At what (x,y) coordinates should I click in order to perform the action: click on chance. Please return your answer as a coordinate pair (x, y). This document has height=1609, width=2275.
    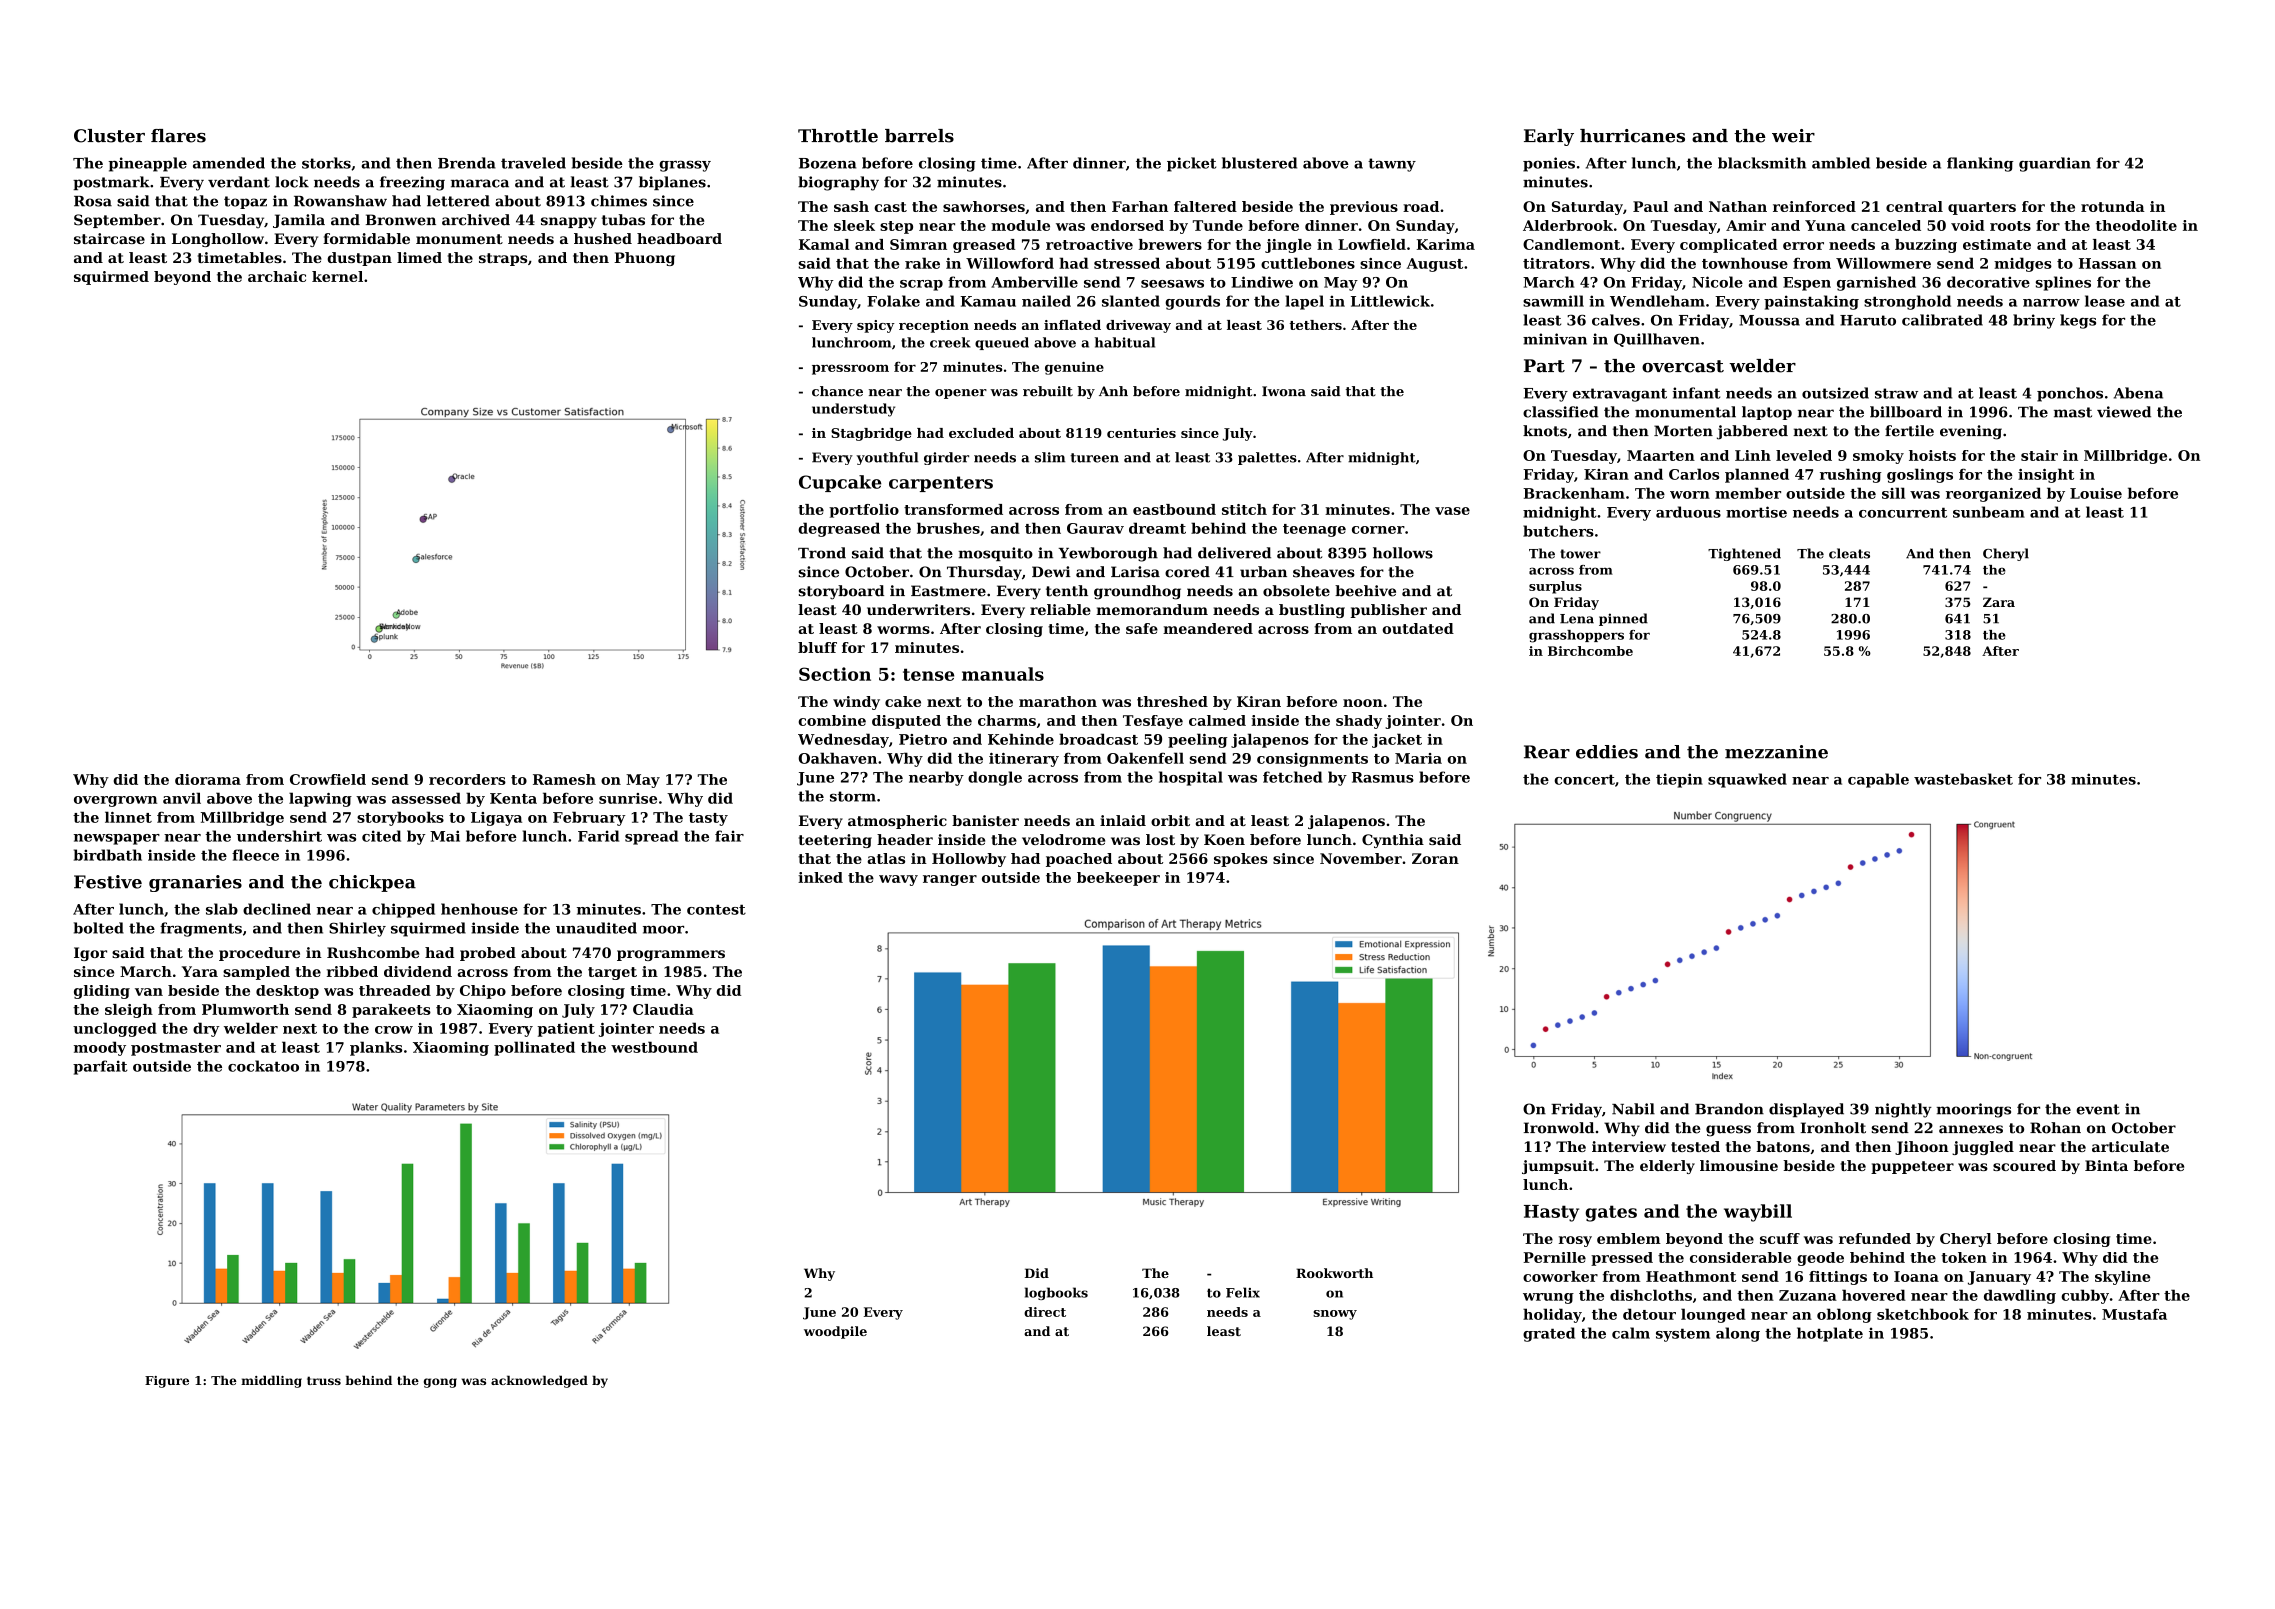
    Looking at the image, I should click on (837, 391).
